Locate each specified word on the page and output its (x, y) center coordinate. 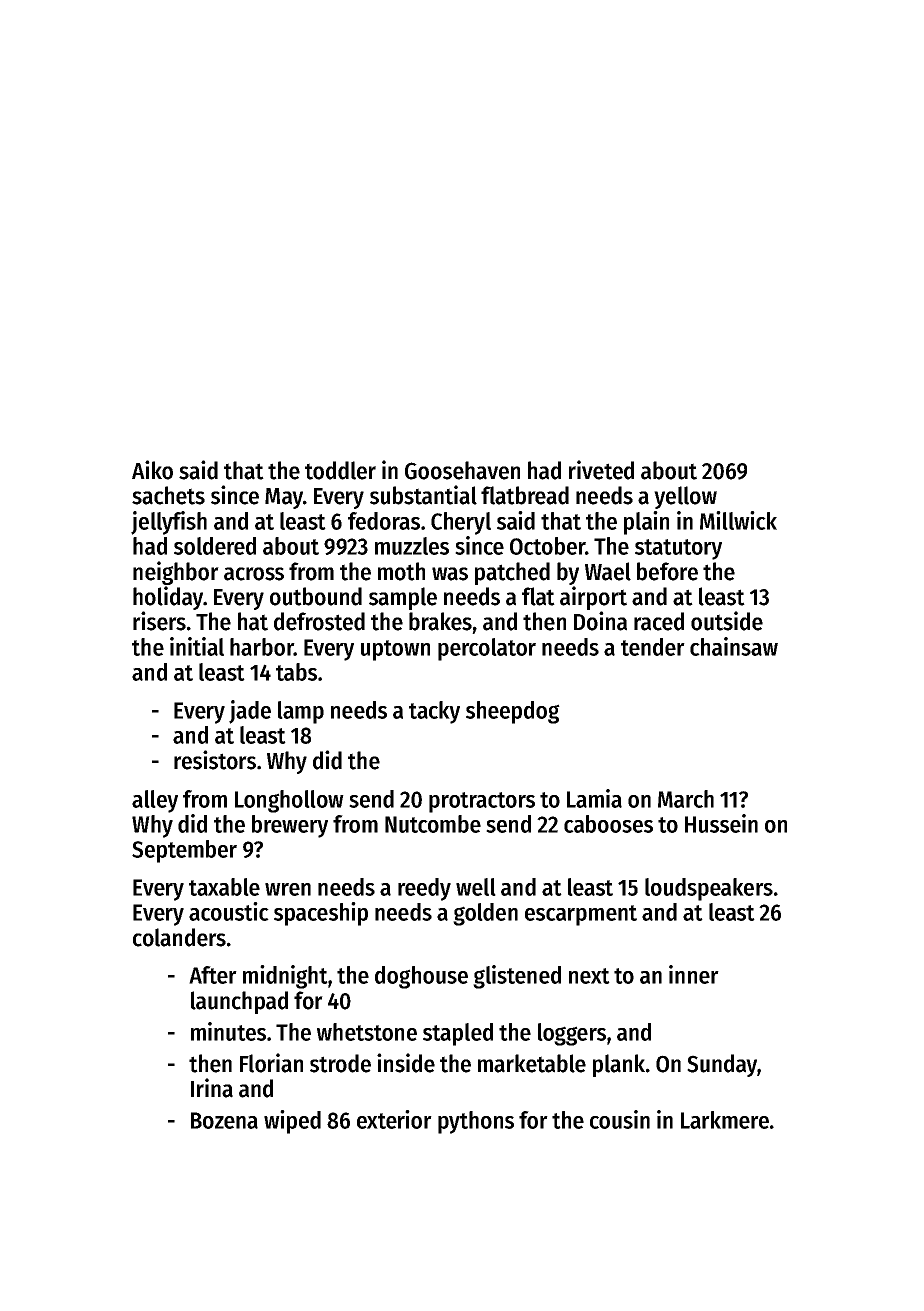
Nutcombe (433, 824)
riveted (601, 470)
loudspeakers (709, 889)
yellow (685, 497)
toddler (340, 470)
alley (155, 801)
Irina (212, 1088)
